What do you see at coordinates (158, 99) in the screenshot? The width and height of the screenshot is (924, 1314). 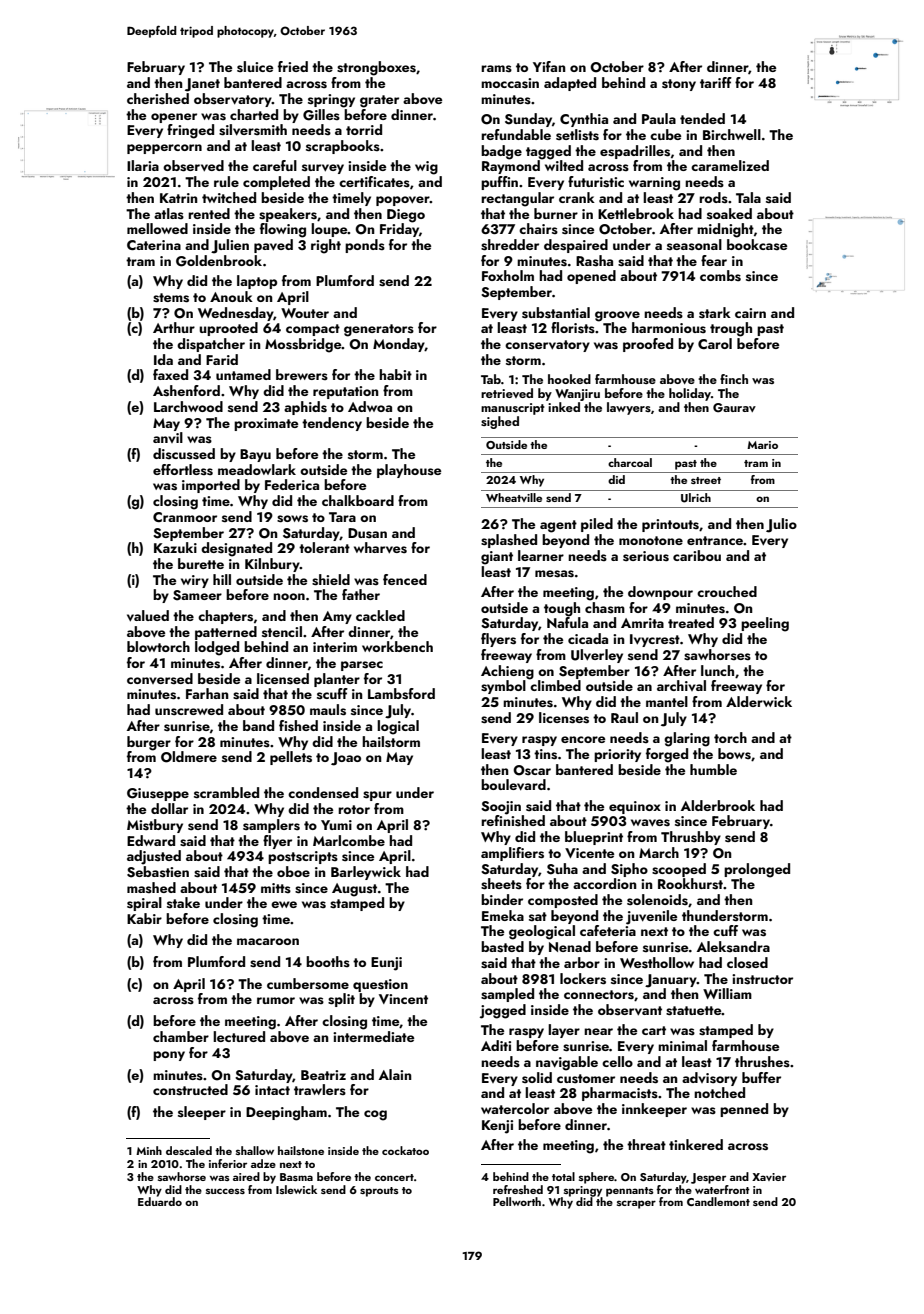 I see `cherished` at bounding box center [158, 99].
